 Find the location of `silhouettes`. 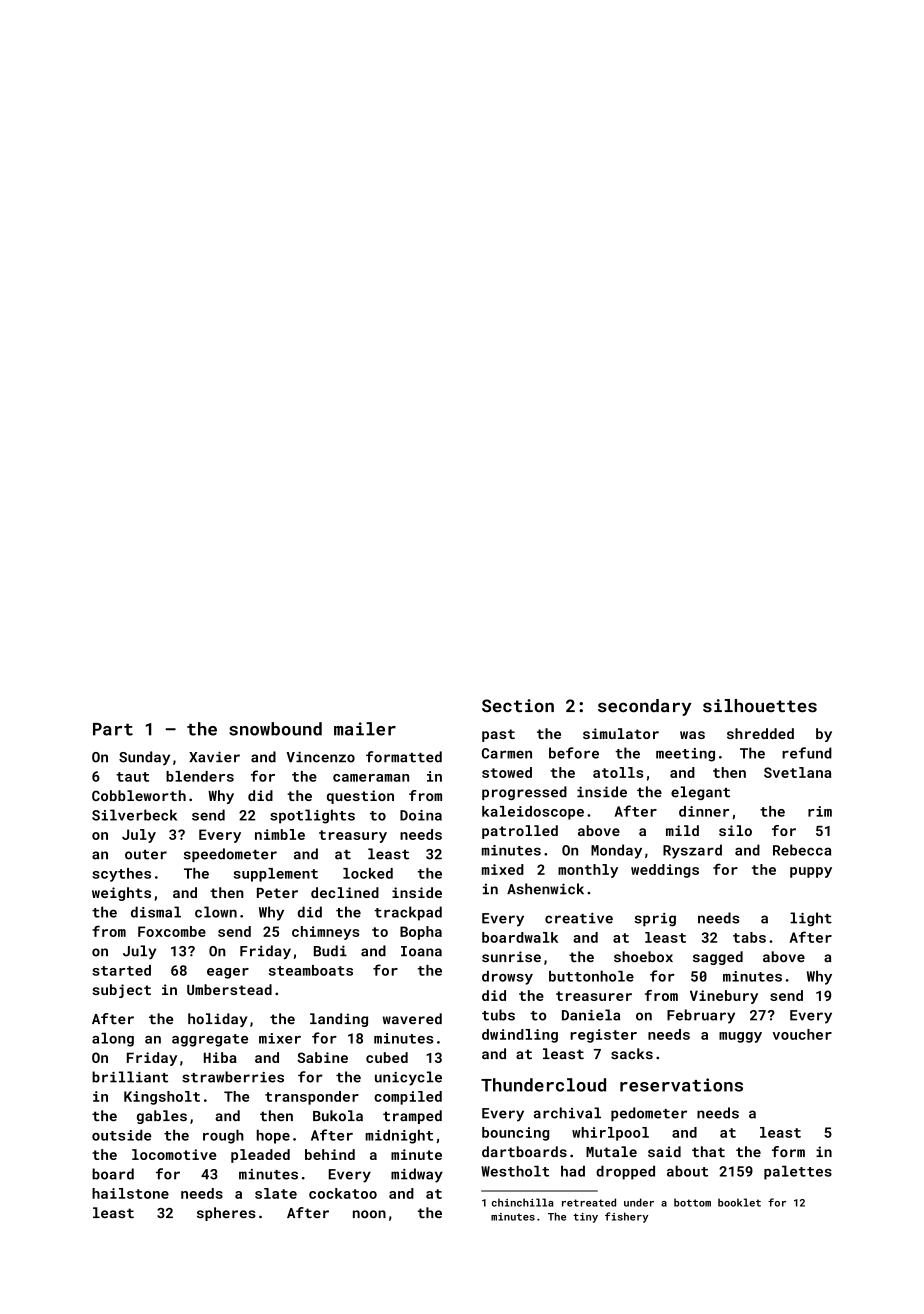

silhouettes is located at coordinates (760, 706).
